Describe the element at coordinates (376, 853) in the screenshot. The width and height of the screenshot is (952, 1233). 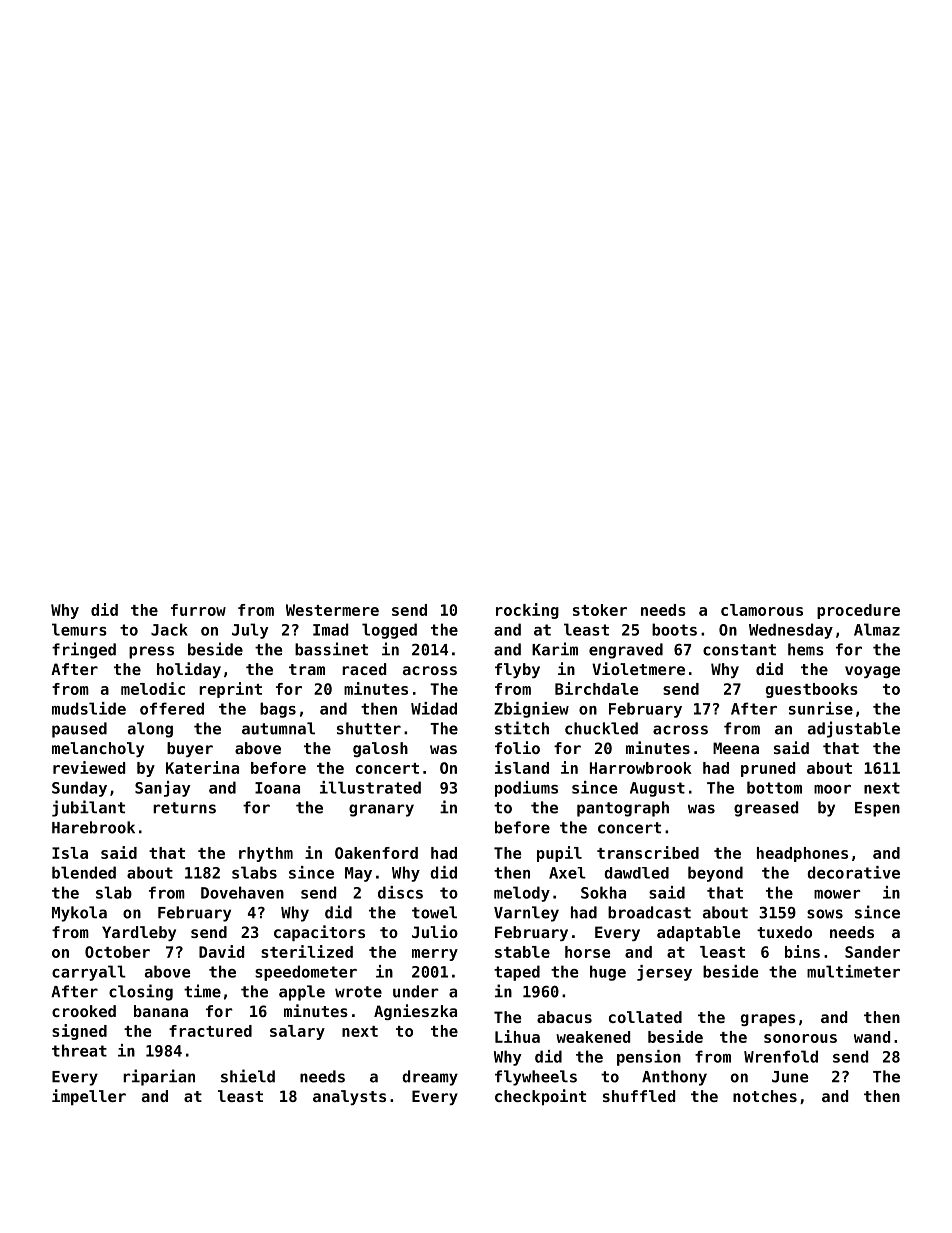
I see `Oakenford` at that location.
